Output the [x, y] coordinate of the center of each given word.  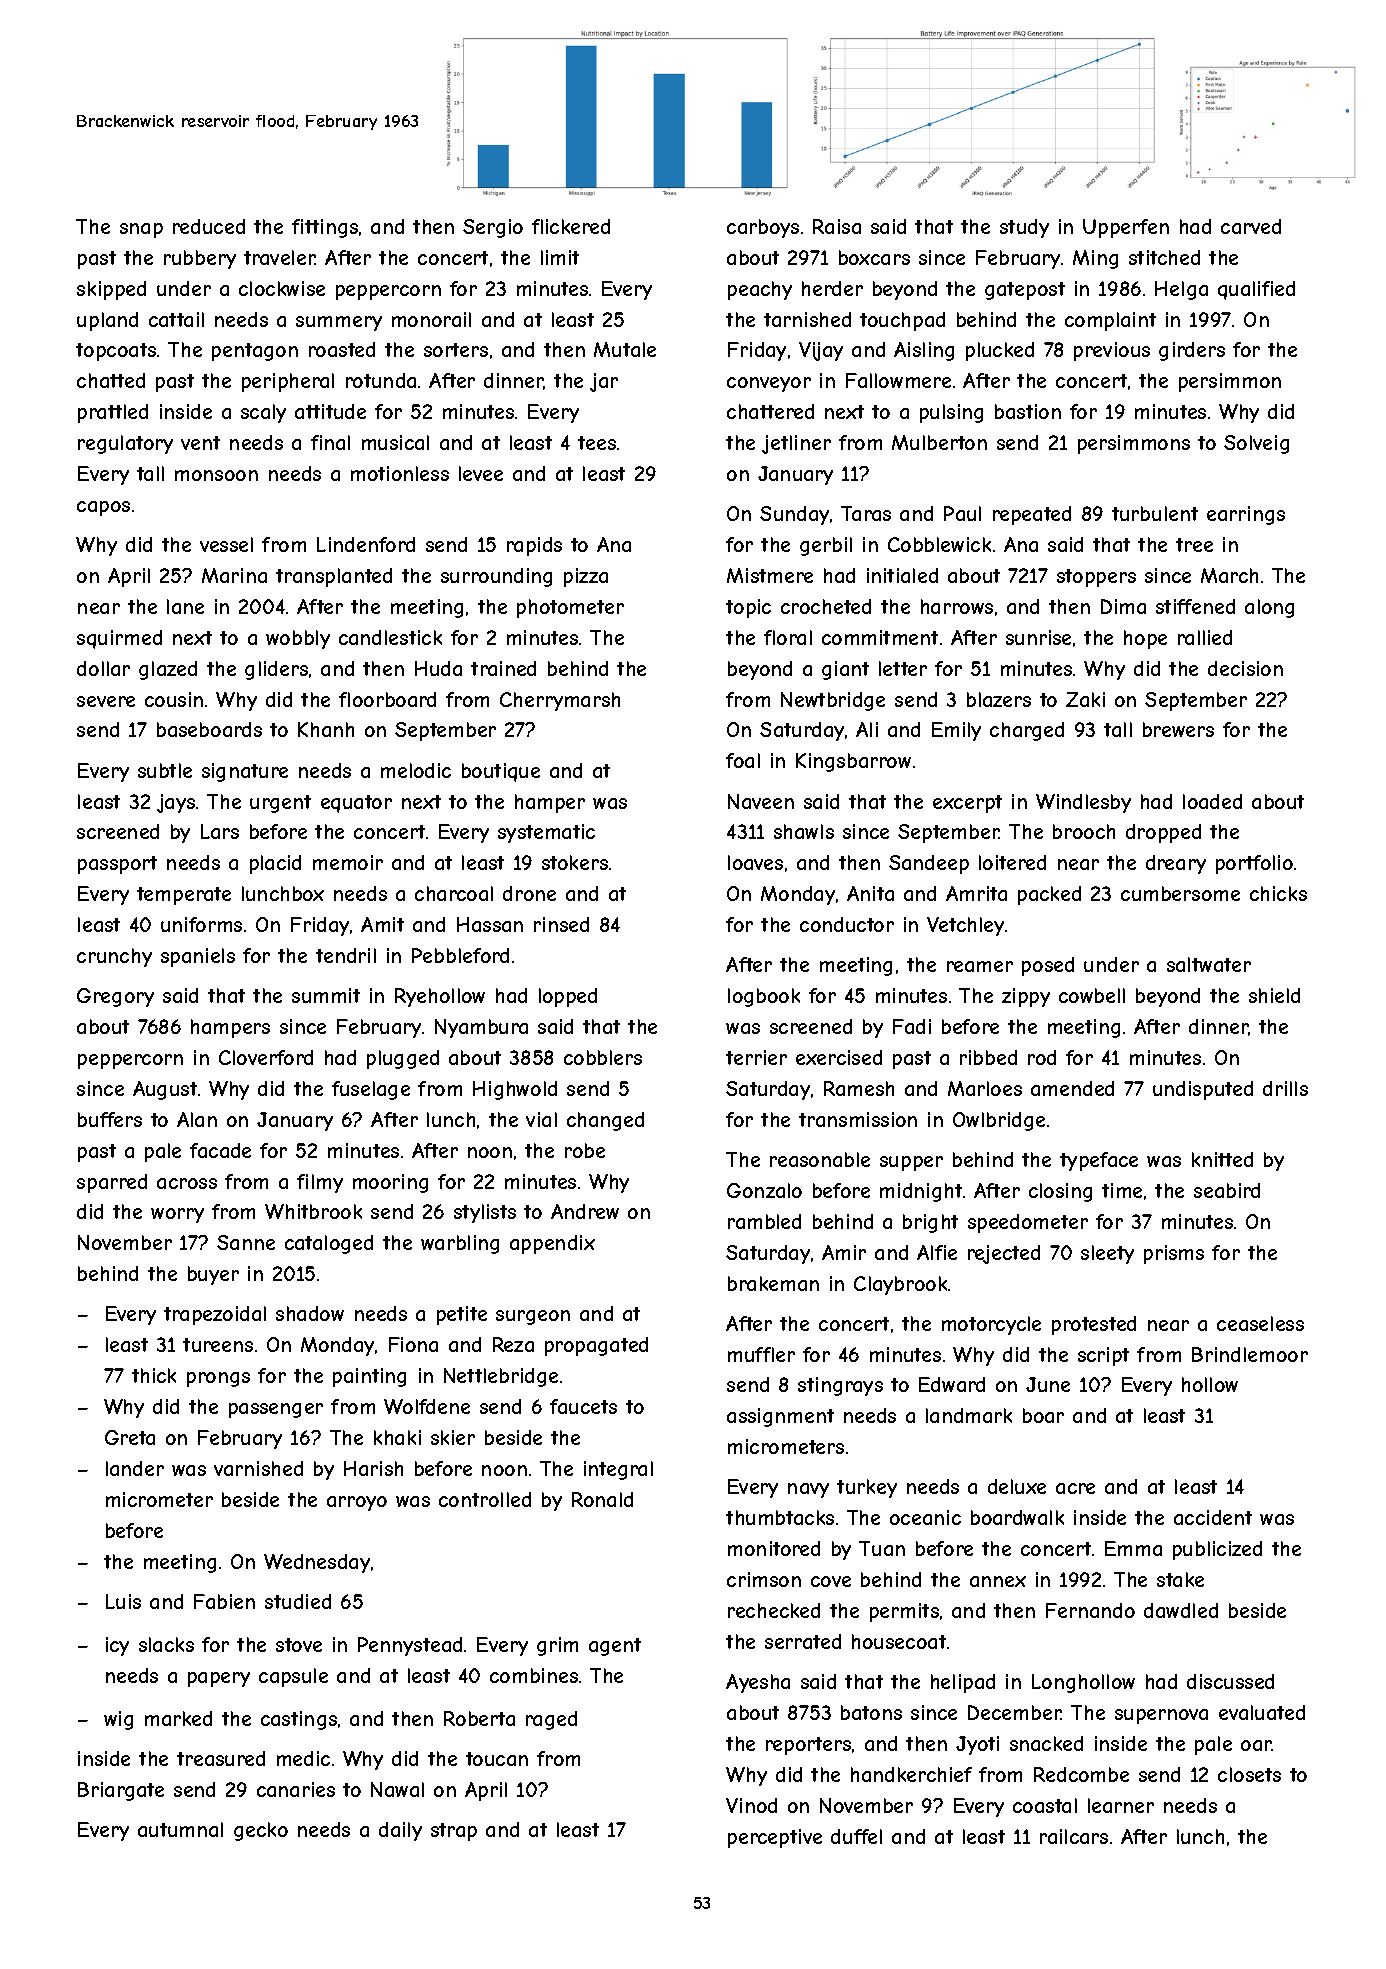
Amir [844, 1252]
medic [303, 1758]
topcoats [116, 352]
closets [1249, 1774]
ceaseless [1260, 1323]
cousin [174, 699]
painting [369, 1377]
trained [503, 668]
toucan [497, 1759]
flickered [571, 226]
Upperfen [1126, 228]
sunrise [1038, 637]
